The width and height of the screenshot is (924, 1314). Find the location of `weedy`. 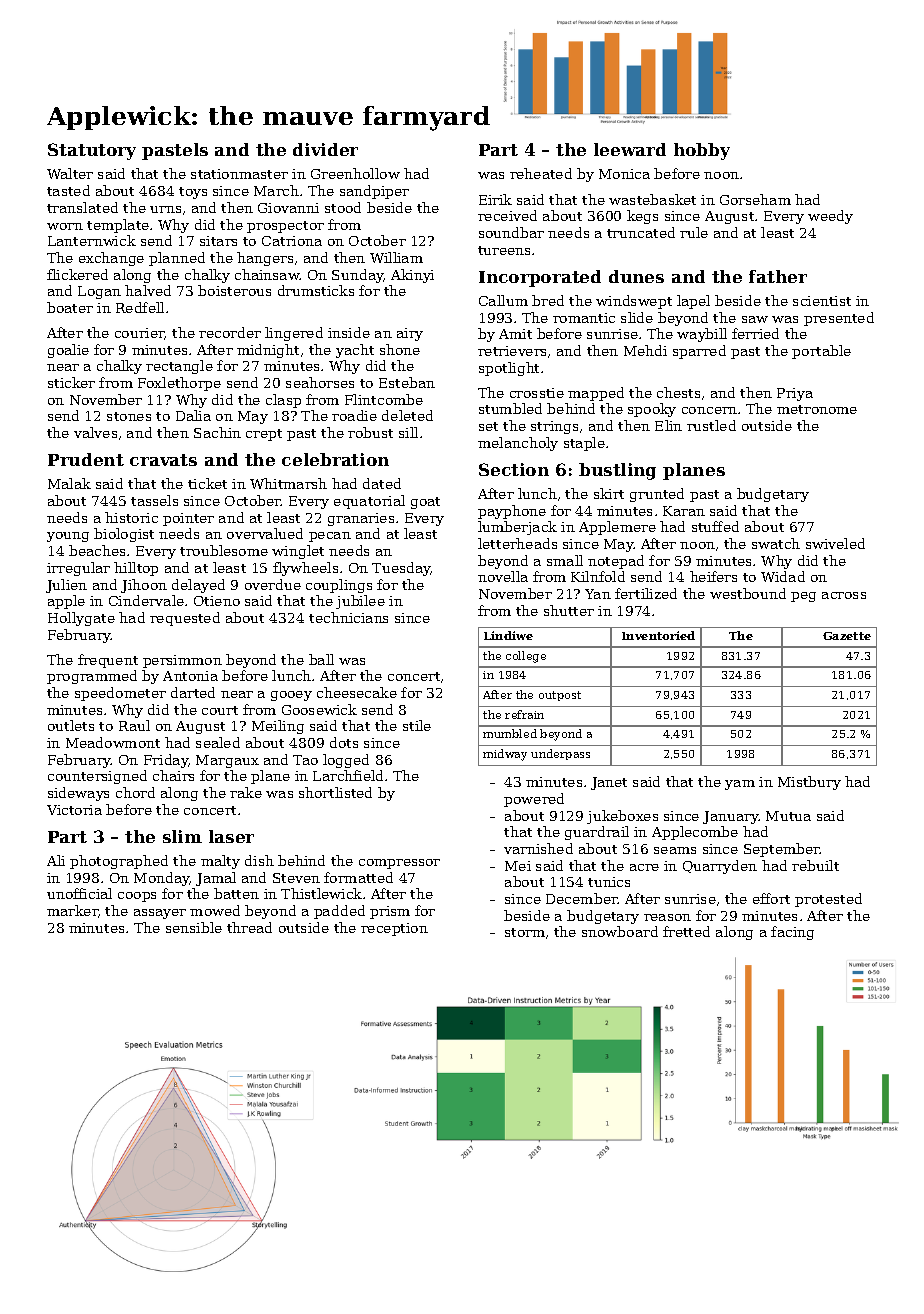

weedy is located at coordinates (830, 217).
